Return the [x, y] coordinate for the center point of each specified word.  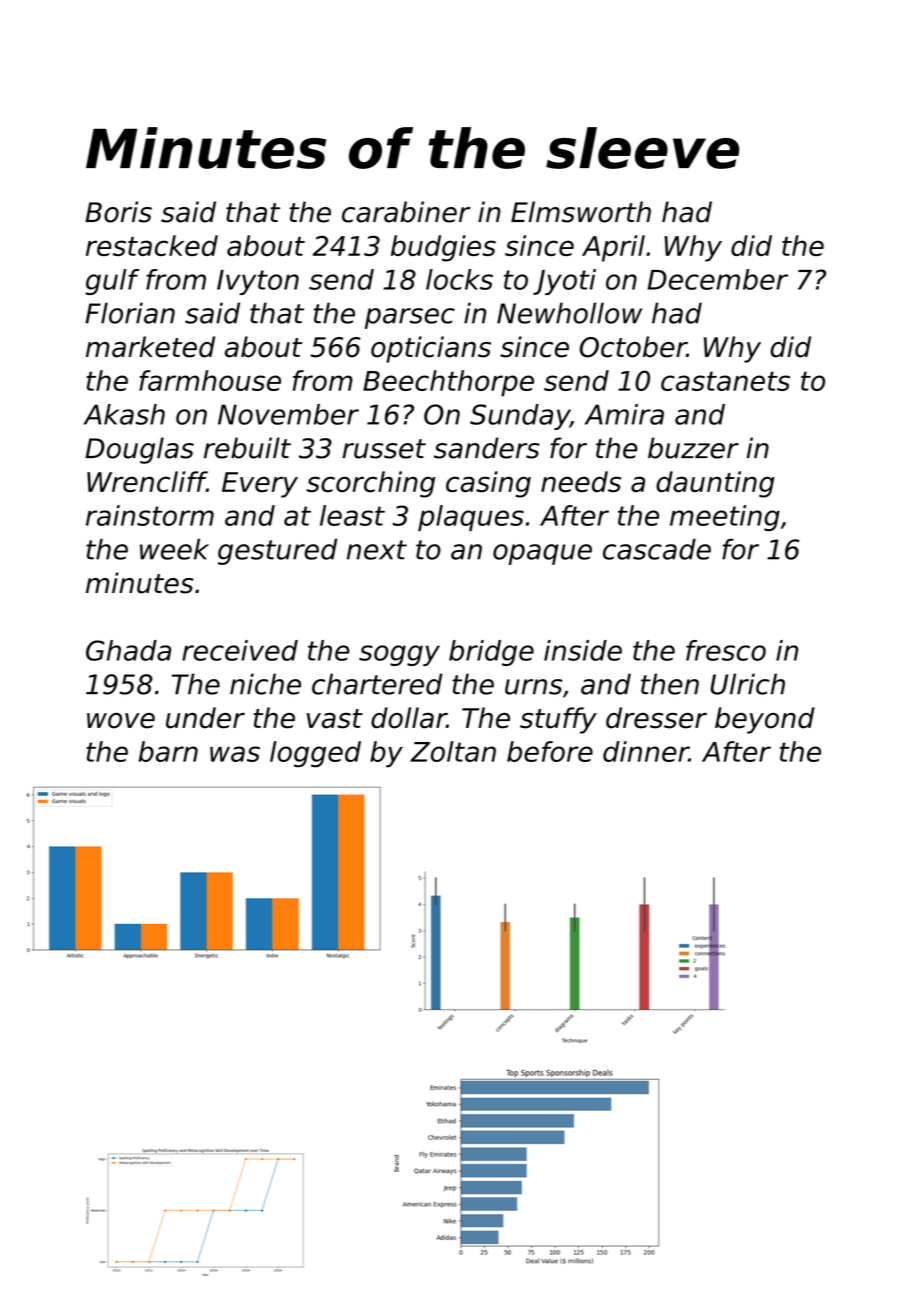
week [174, 549]
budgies [443, 248]
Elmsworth [581, 212]
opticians [431, 349]
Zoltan [453, 751]
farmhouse [210, 380]
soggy [399, 655]
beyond [765, 720]
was [235, 754]
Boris [118, 212]
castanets [725, 381]
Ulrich [747, 684]
